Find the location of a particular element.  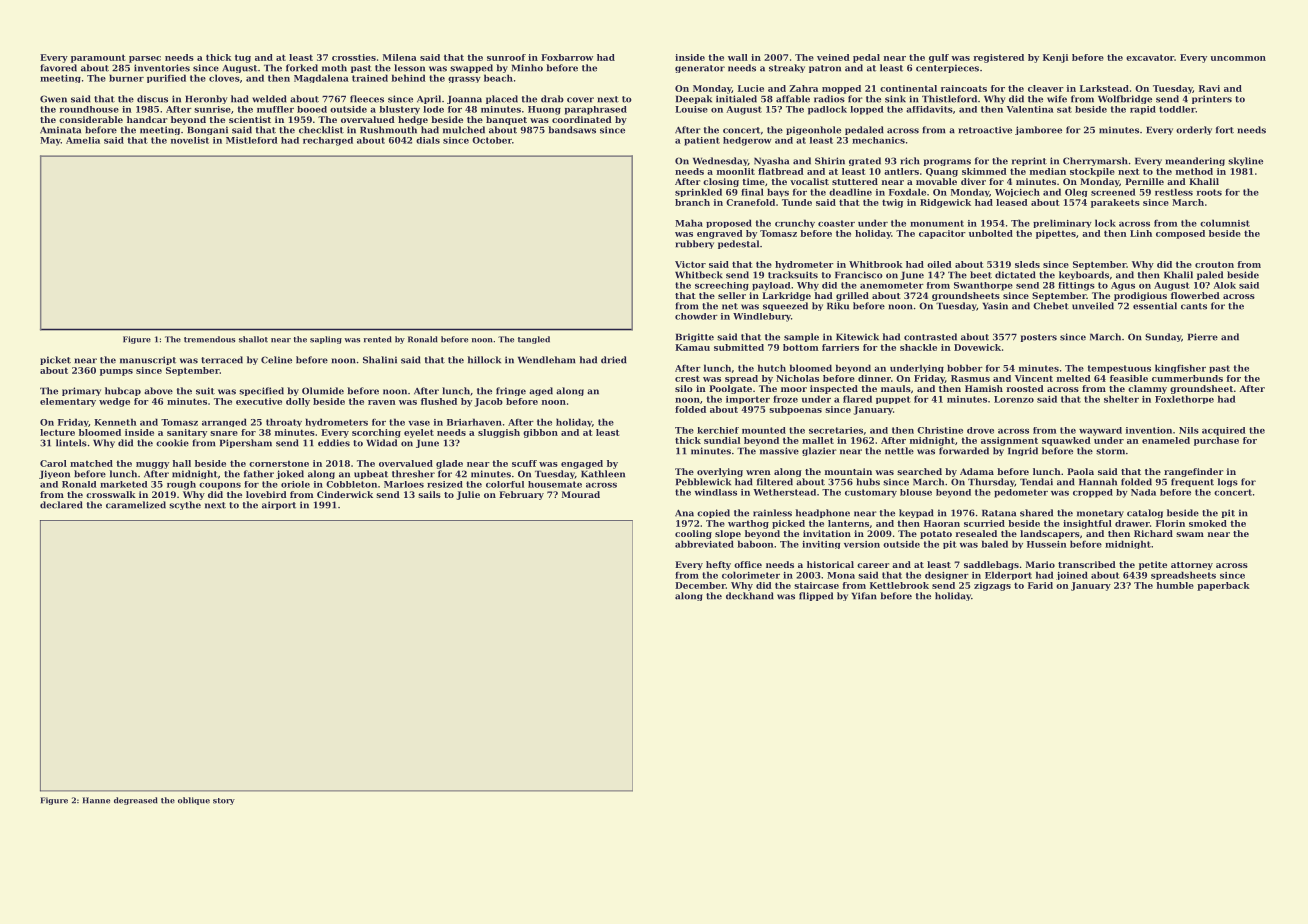

Hanne is located at coordinates (96, 800).
